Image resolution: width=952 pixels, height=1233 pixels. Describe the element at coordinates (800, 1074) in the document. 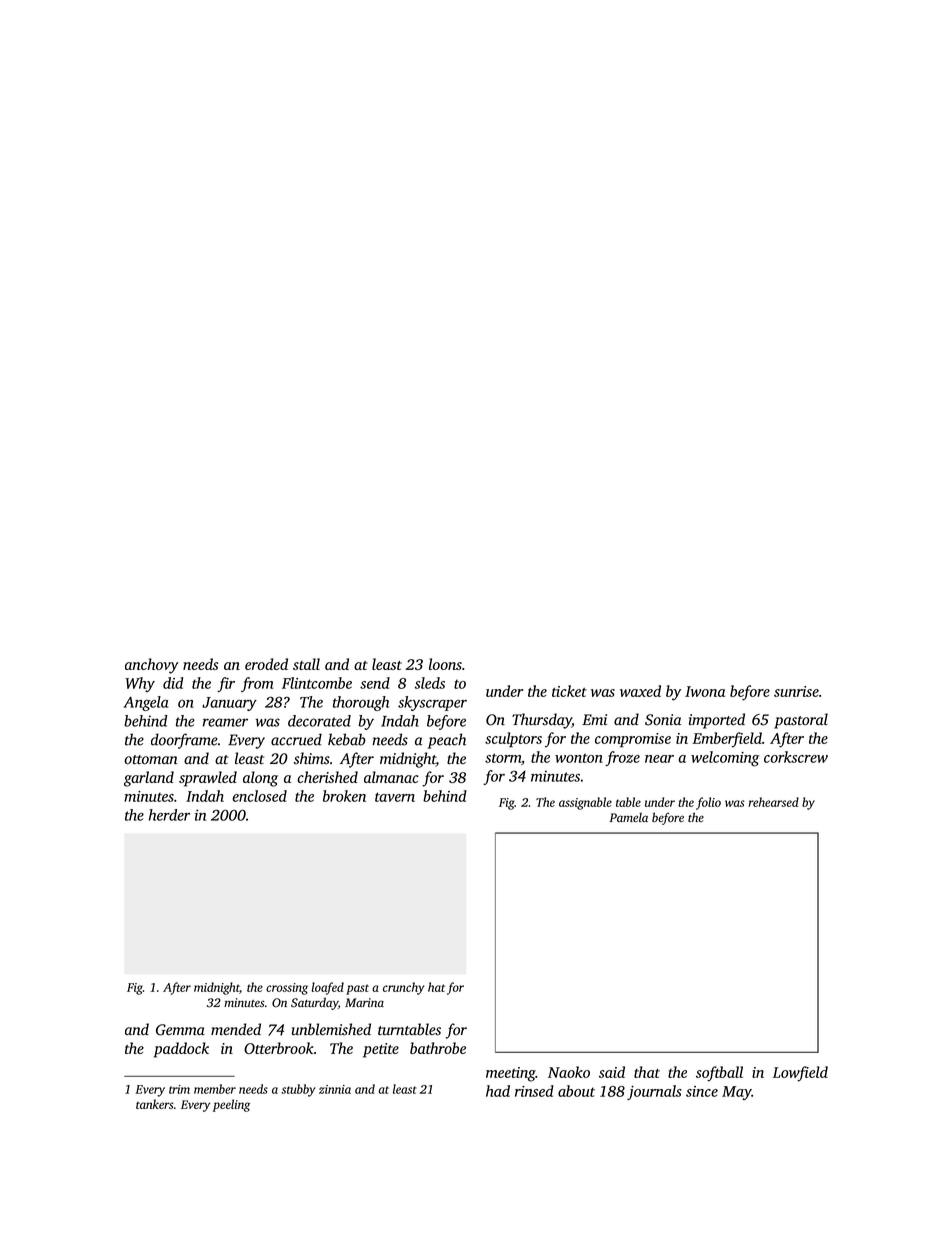

I see `Lowfield` at that location.
